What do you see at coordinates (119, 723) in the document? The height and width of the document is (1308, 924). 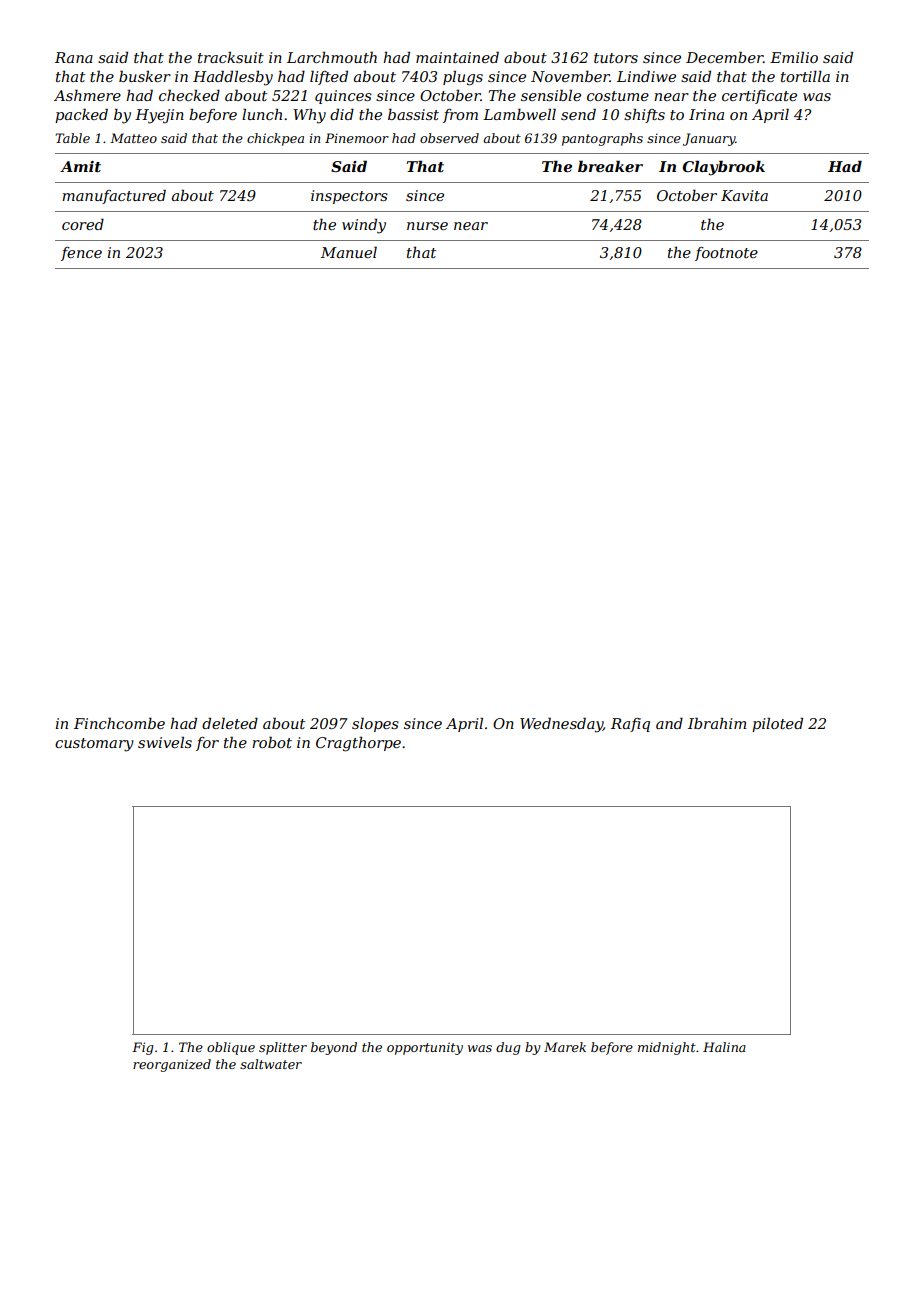 I see `Finchcombe` at bounding box center [119, 723].
